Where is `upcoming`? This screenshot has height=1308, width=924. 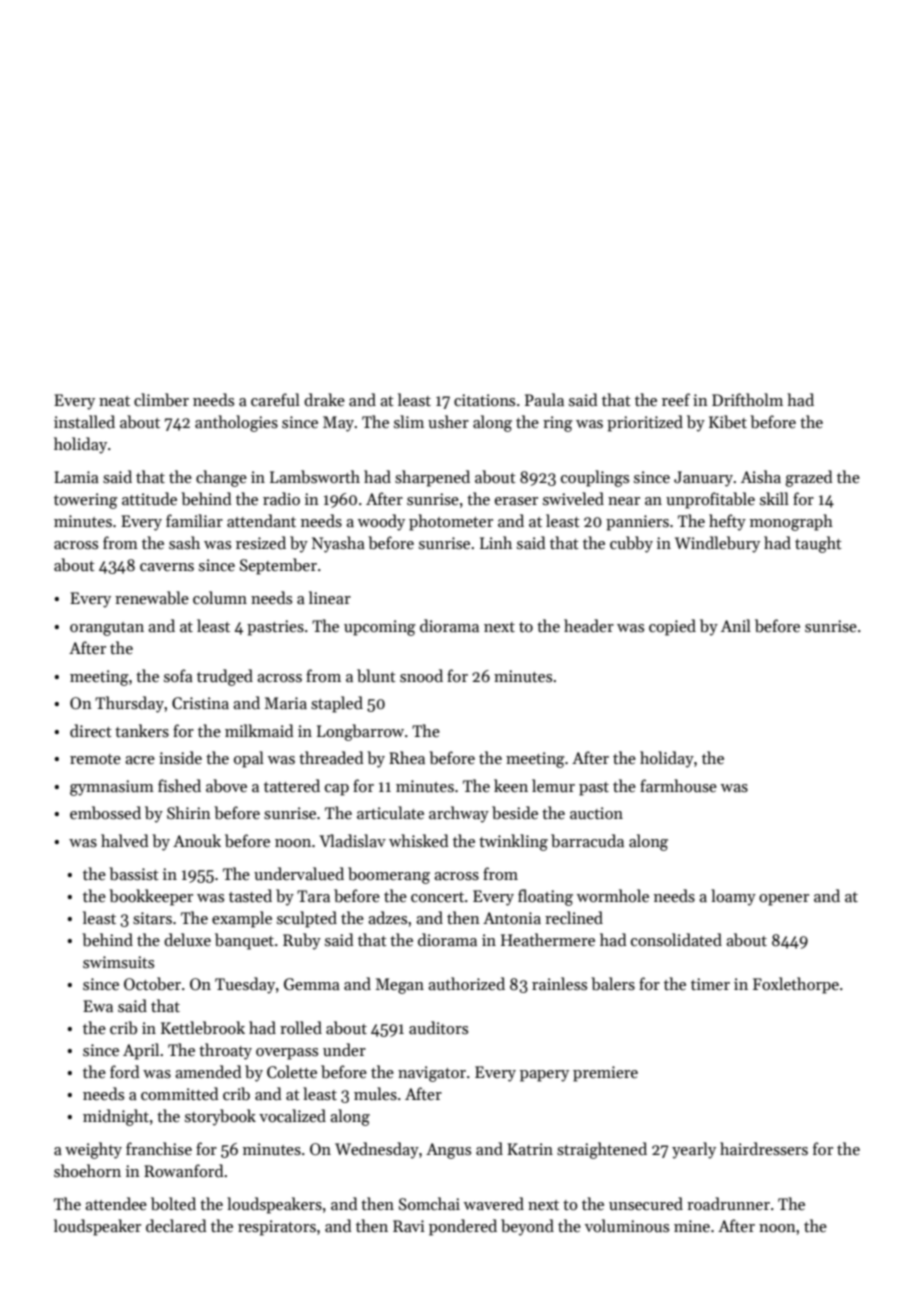 upcoming is located at coordinates (380, 628).
